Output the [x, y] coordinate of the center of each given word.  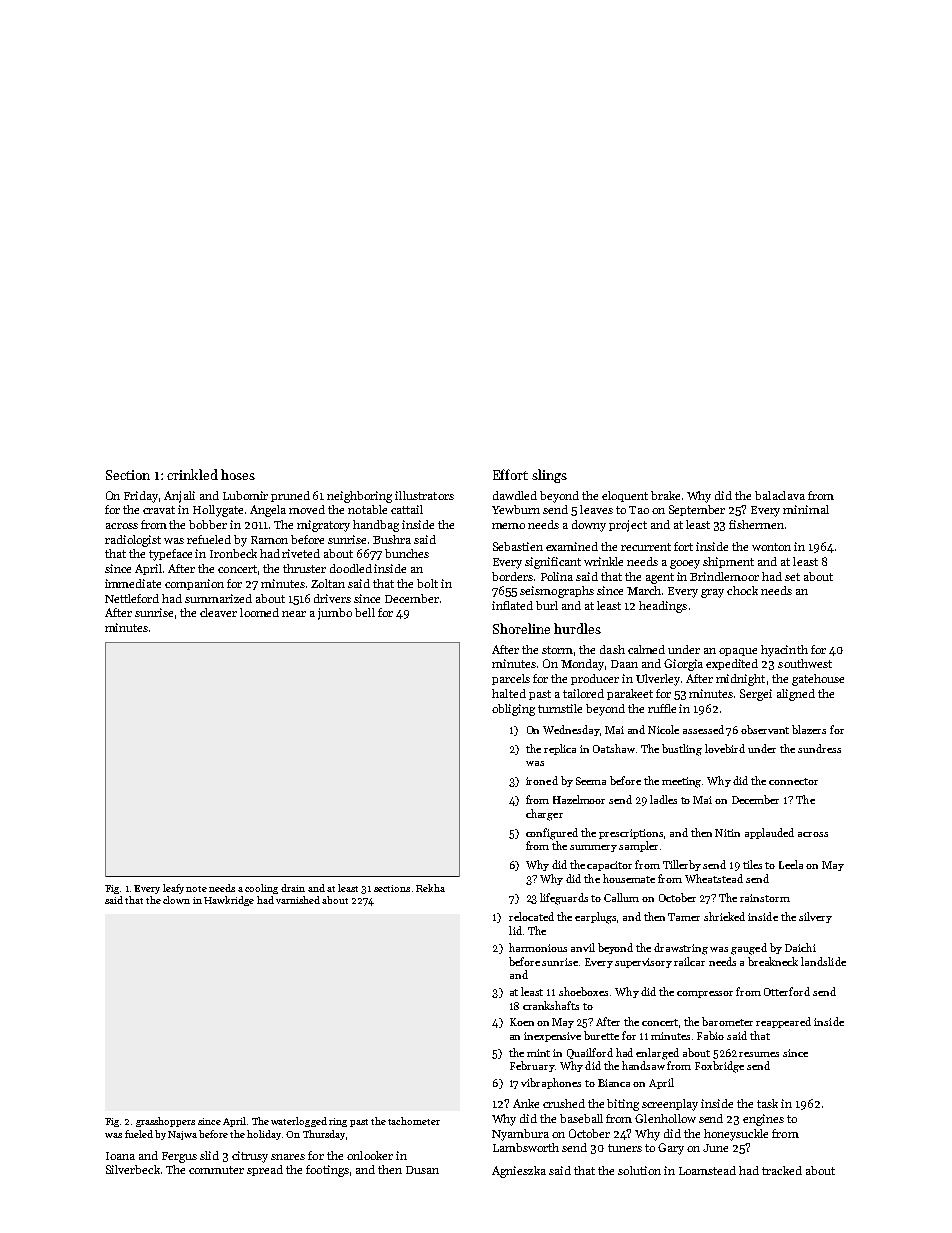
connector [793, 781]
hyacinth [784, 651]
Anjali [179, 497]
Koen [522, 1022]
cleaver [218, 612]
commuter [216, 1170]
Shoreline [521, 628]
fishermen [756, 524]
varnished [298, 900]
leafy [173, 889]
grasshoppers [165, 1122]
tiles [752, 864]
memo [508, 526]
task [767, 1103]
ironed [542, 780]
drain [293, 888]
